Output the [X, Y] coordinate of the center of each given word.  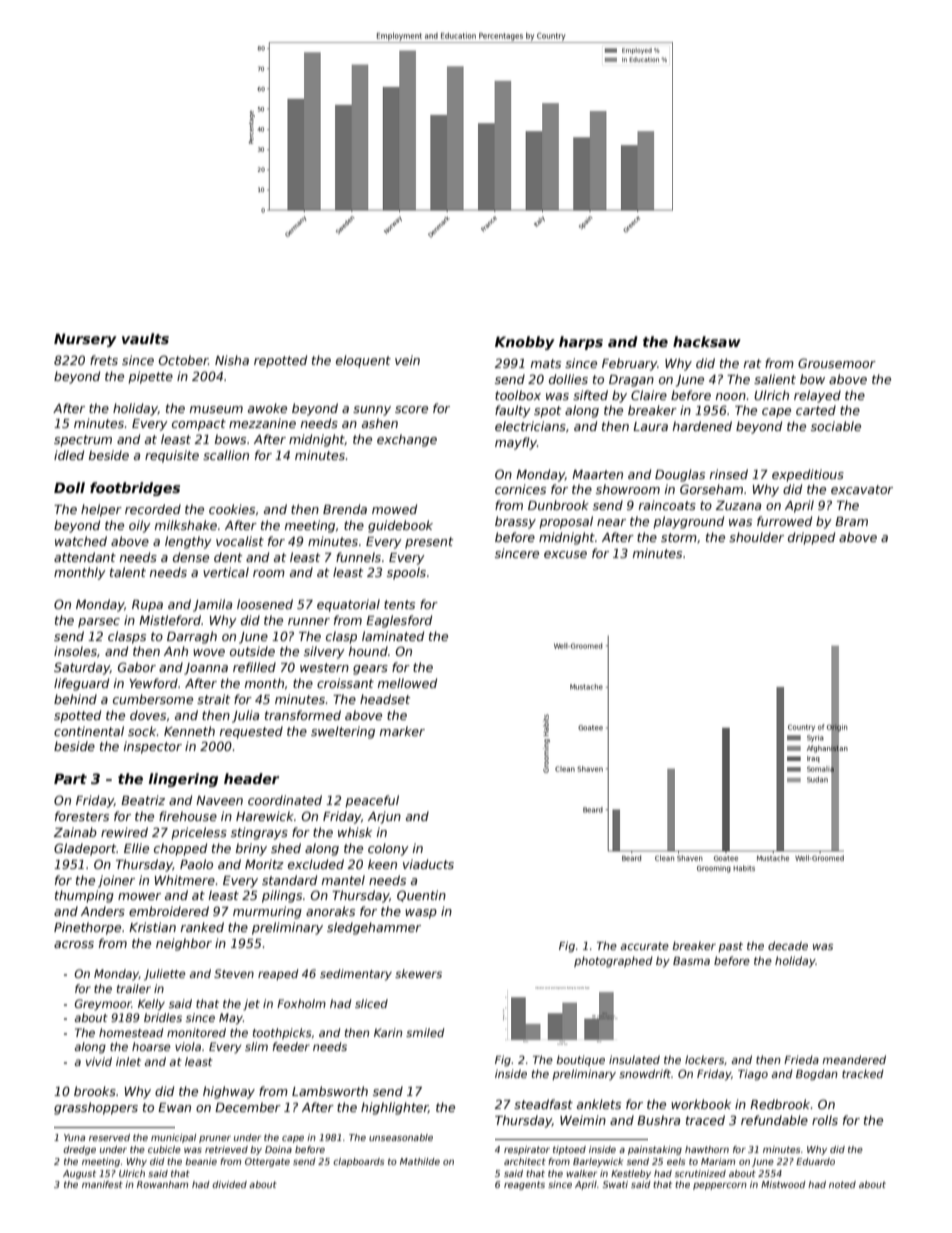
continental [89, 731]
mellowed [407, 683]
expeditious [808, 475]
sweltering [343, 732]
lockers [704, 1059]
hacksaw [707, 341]
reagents [524, 1185]
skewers [418, 973]
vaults [145, 338]
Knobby [525, 343]
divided [229, 1184]
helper [101, 510]
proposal [566, 522]
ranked [202, 927]
